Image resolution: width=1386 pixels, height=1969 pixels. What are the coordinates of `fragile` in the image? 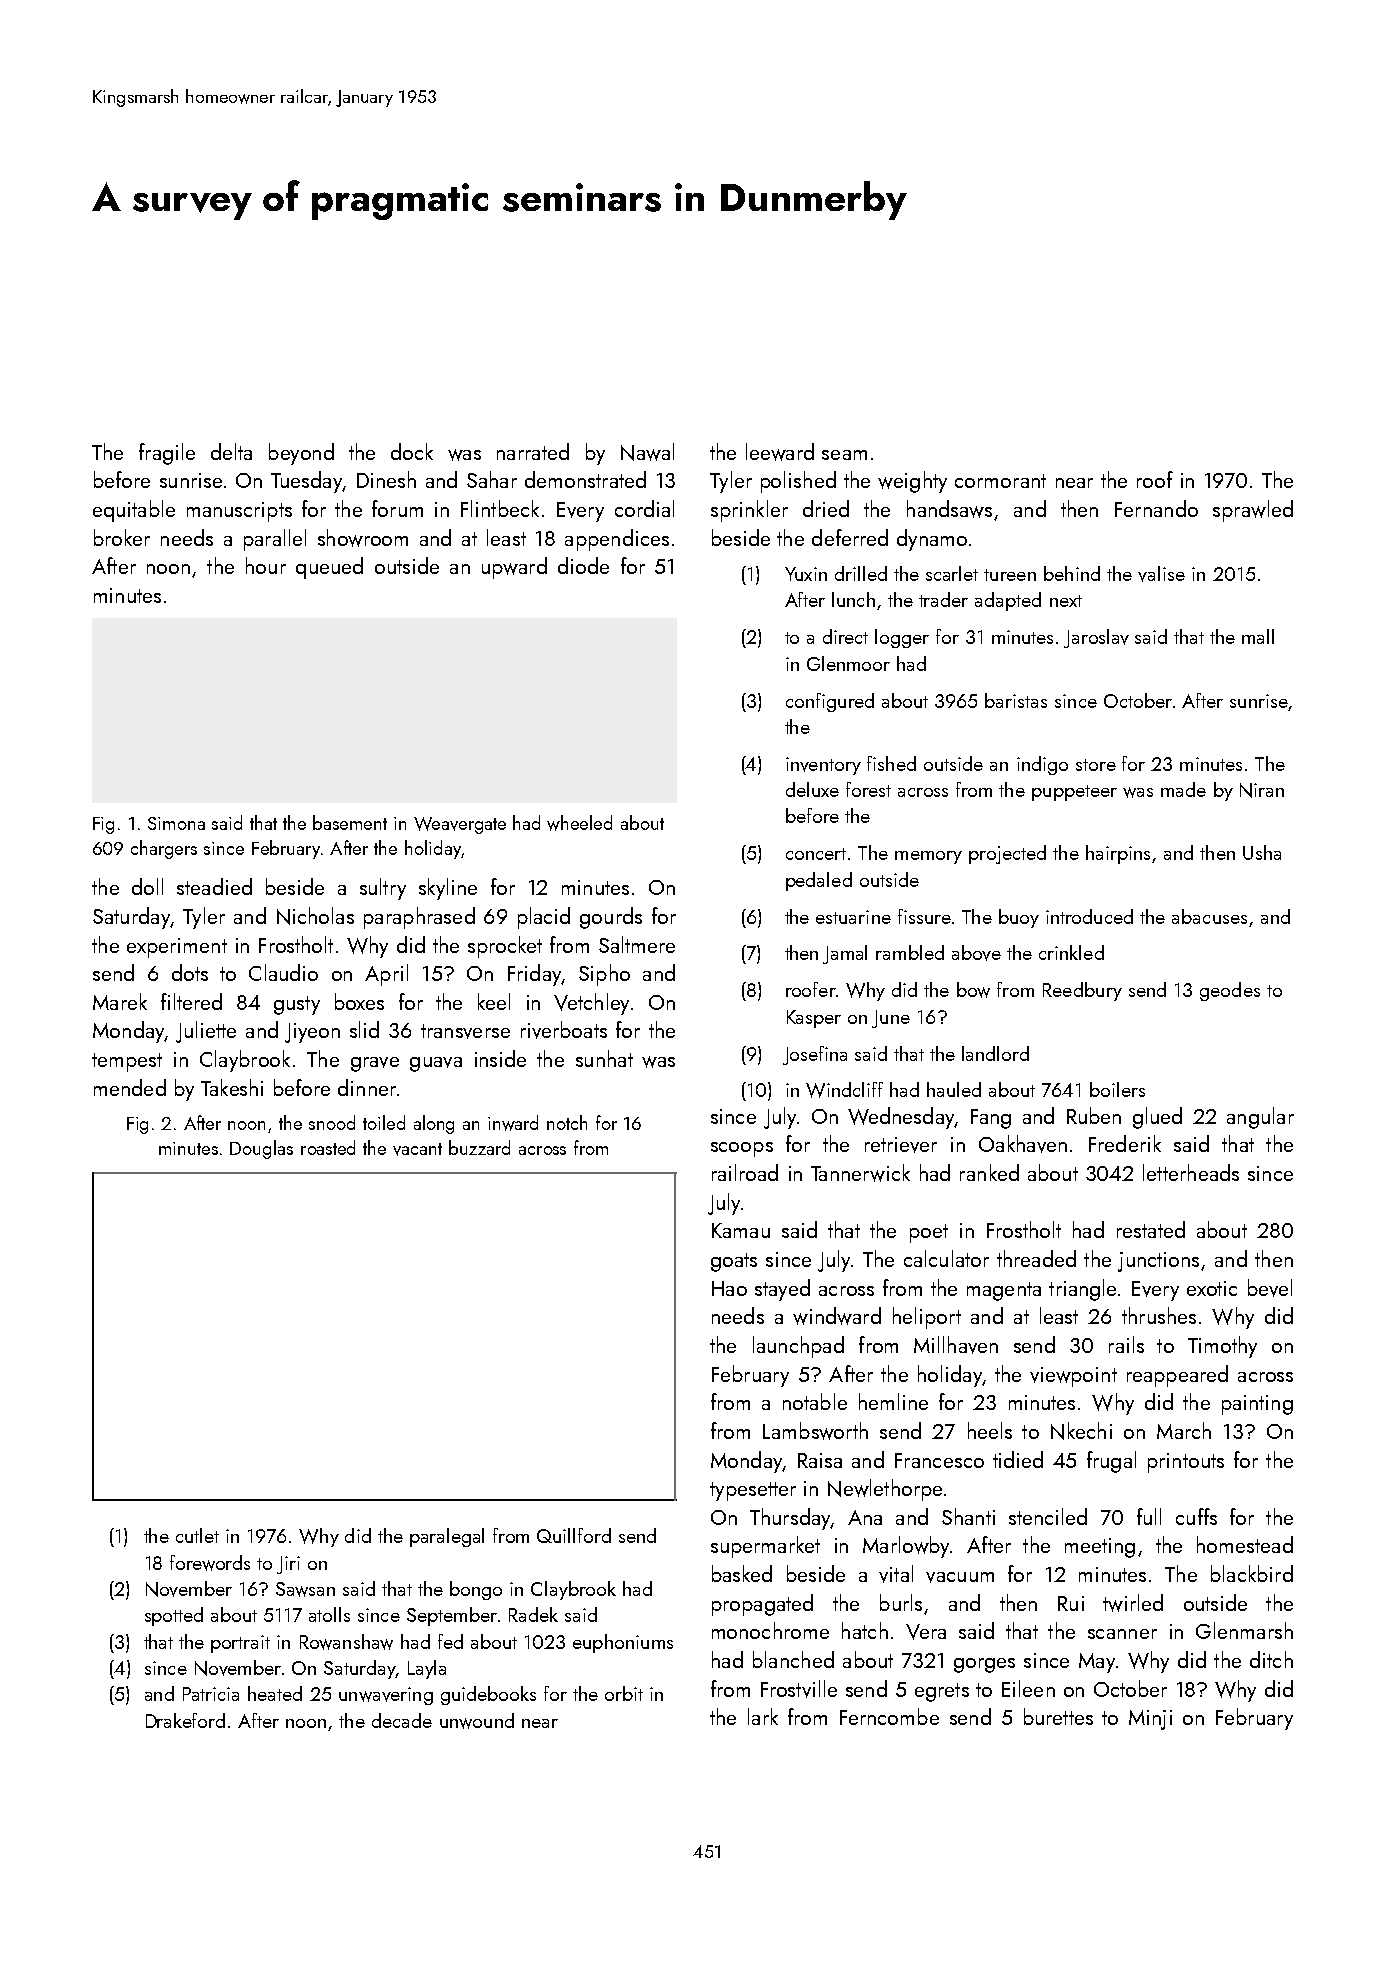 It's located at (167, 454).
